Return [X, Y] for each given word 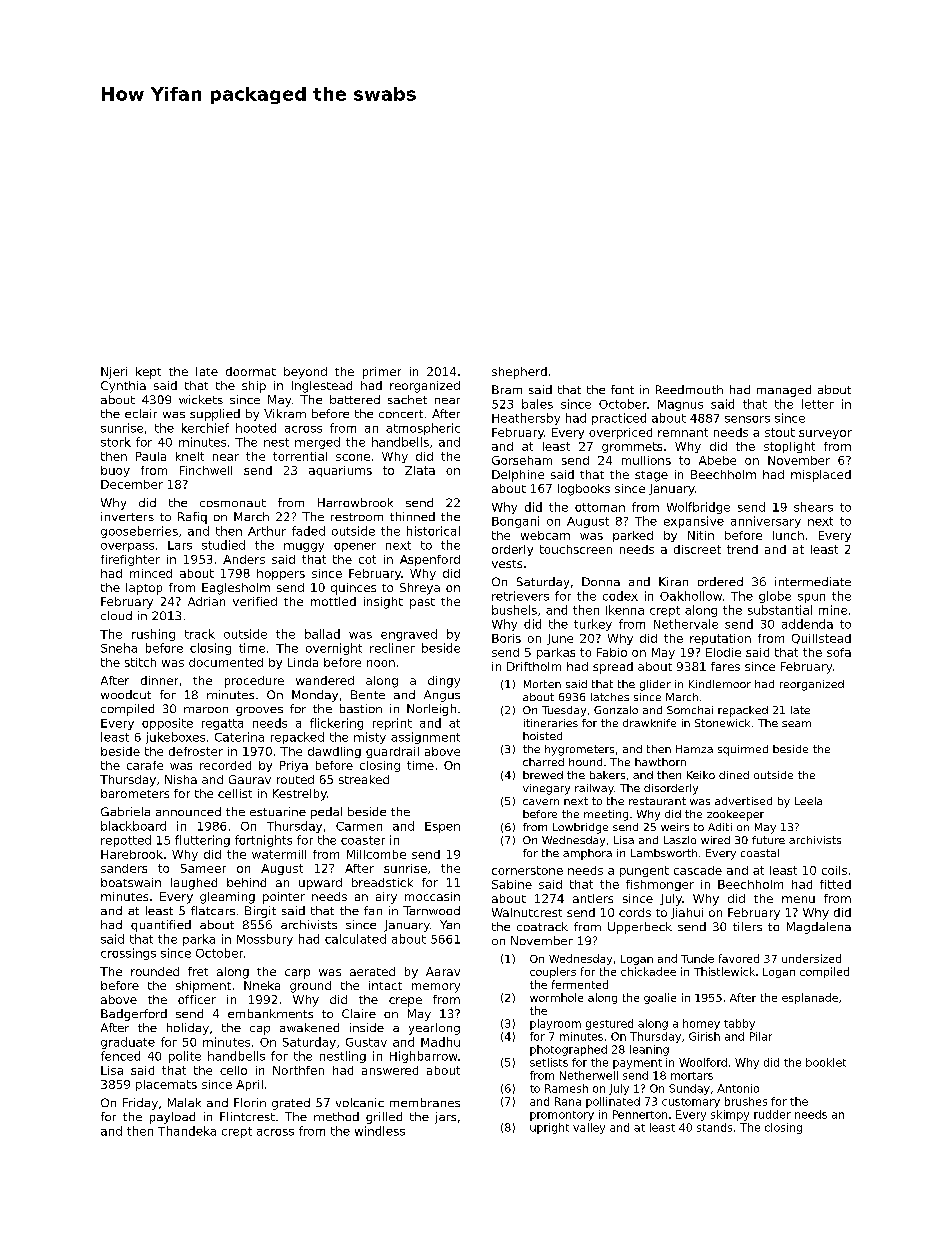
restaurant [657, 801]
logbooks [584, 490]
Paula [151, 456]
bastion [361, 708]
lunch [788, 535]
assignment [425, 738]
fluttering [202, 841]
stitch [140, 662]
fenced [120, 1056]
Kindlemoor [720, 684]
